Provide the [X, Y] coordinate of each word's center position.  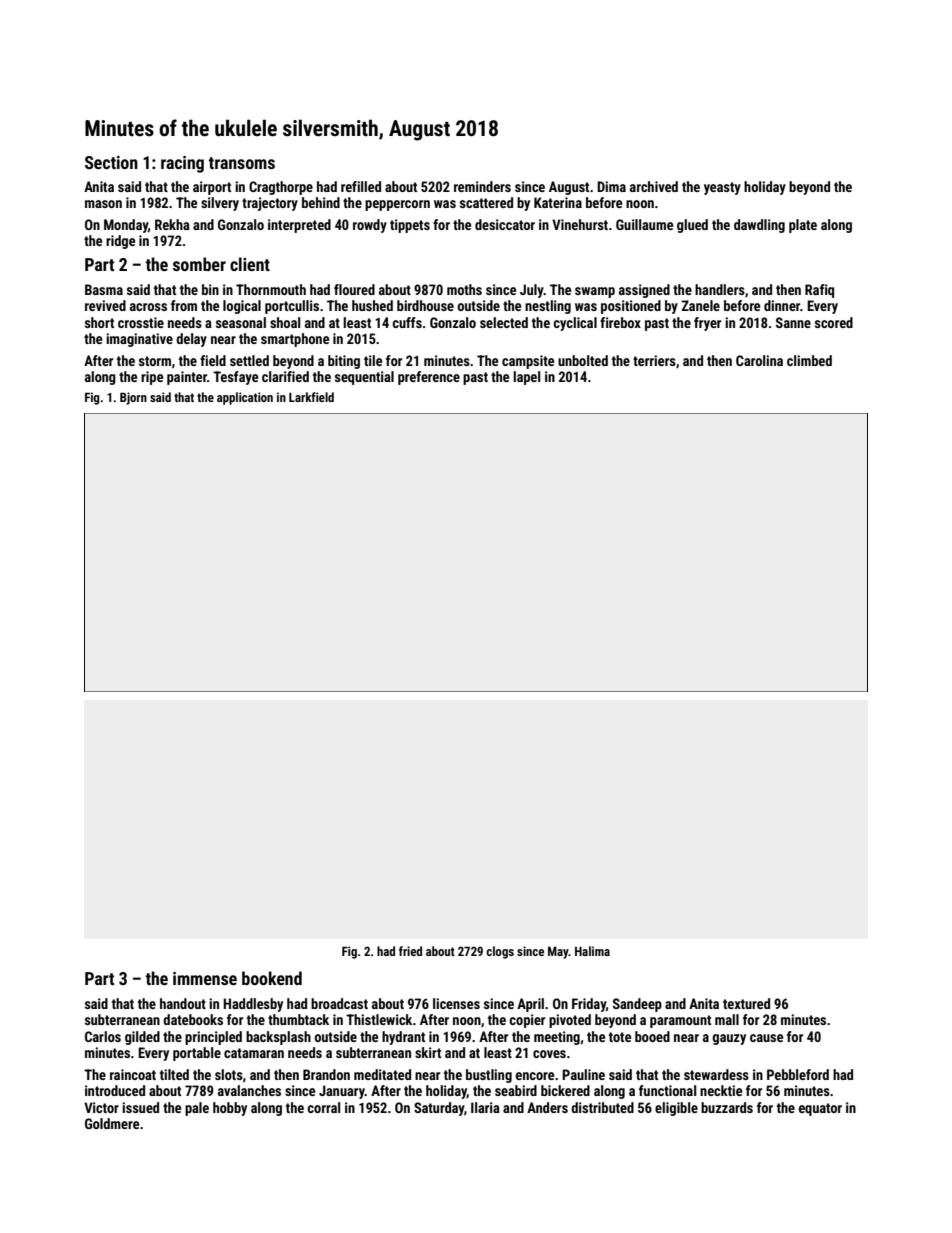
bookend [272, 978]
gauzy [729, 1039]
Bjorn [133, 398]
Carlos [103, 1036]
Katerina [558, 202]
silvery [220, 204]
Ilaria [485, 1107]
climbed [809, 360]
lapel [526, 378]
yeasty [722, 188]
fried [410, 951]
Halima [592, 951]
